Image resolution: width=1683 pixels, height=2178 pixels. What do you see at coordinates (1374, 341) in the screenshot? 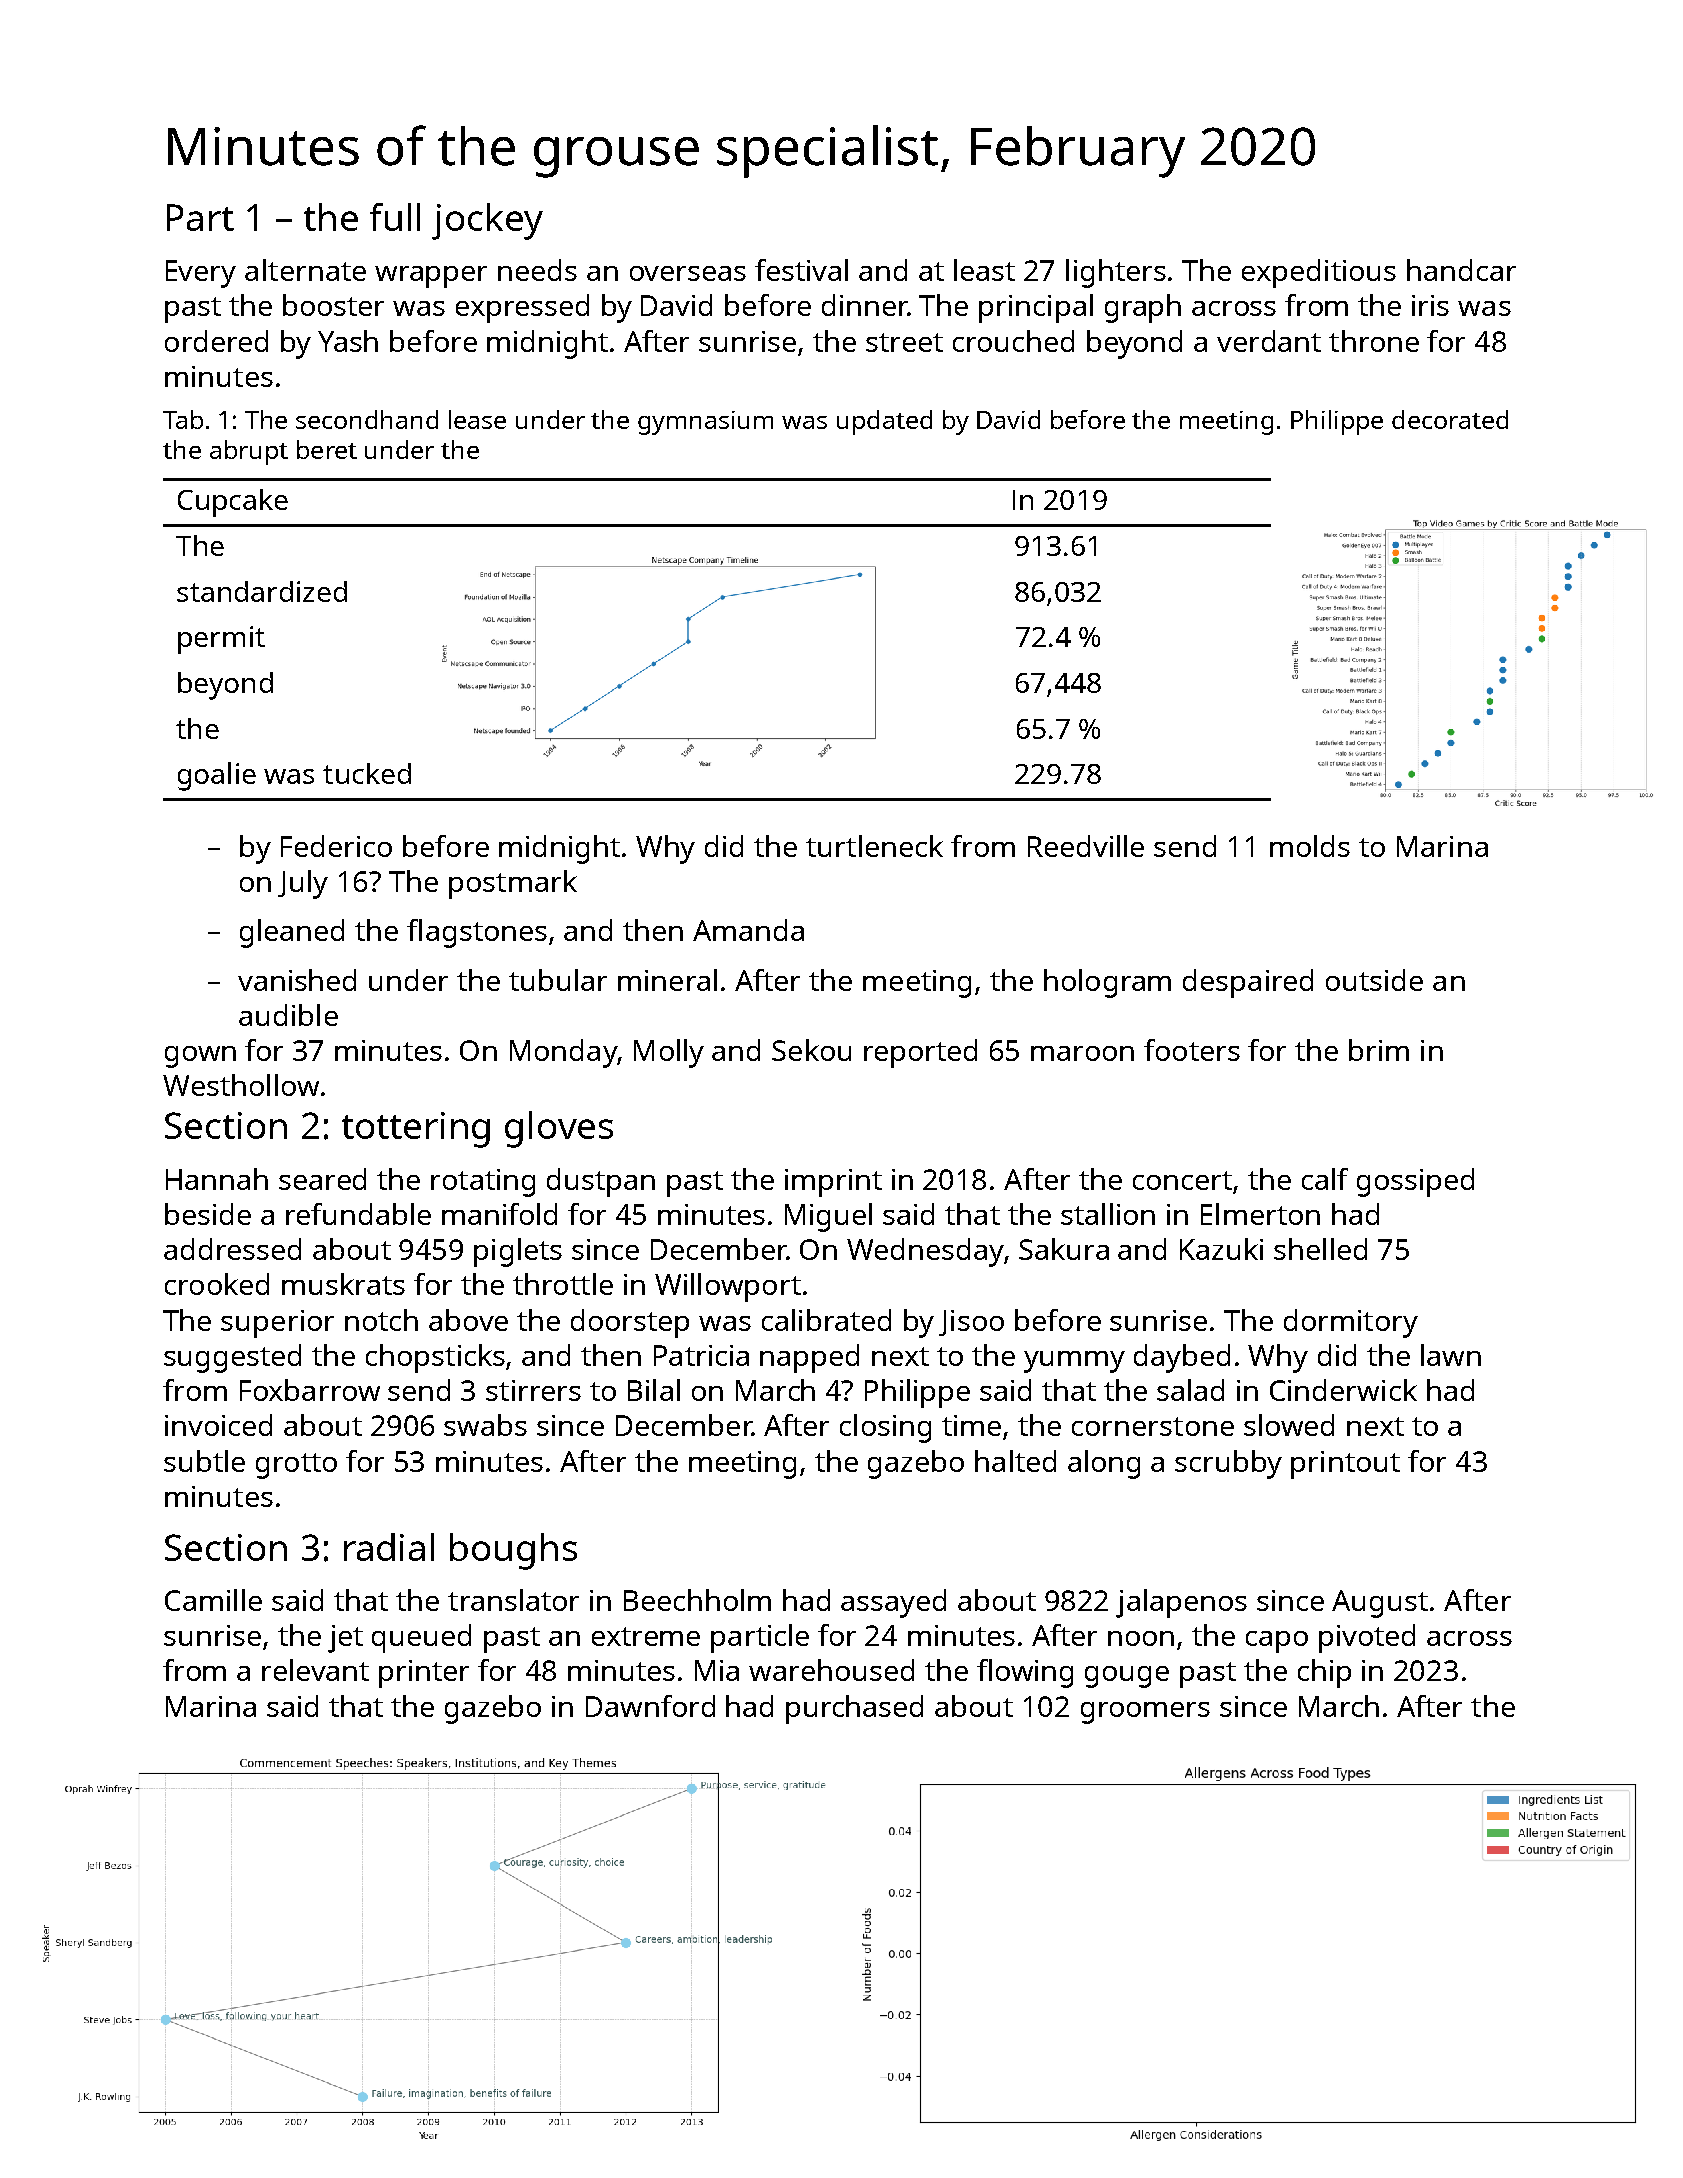
I see `throne` at bounding box center [1374, 341].
